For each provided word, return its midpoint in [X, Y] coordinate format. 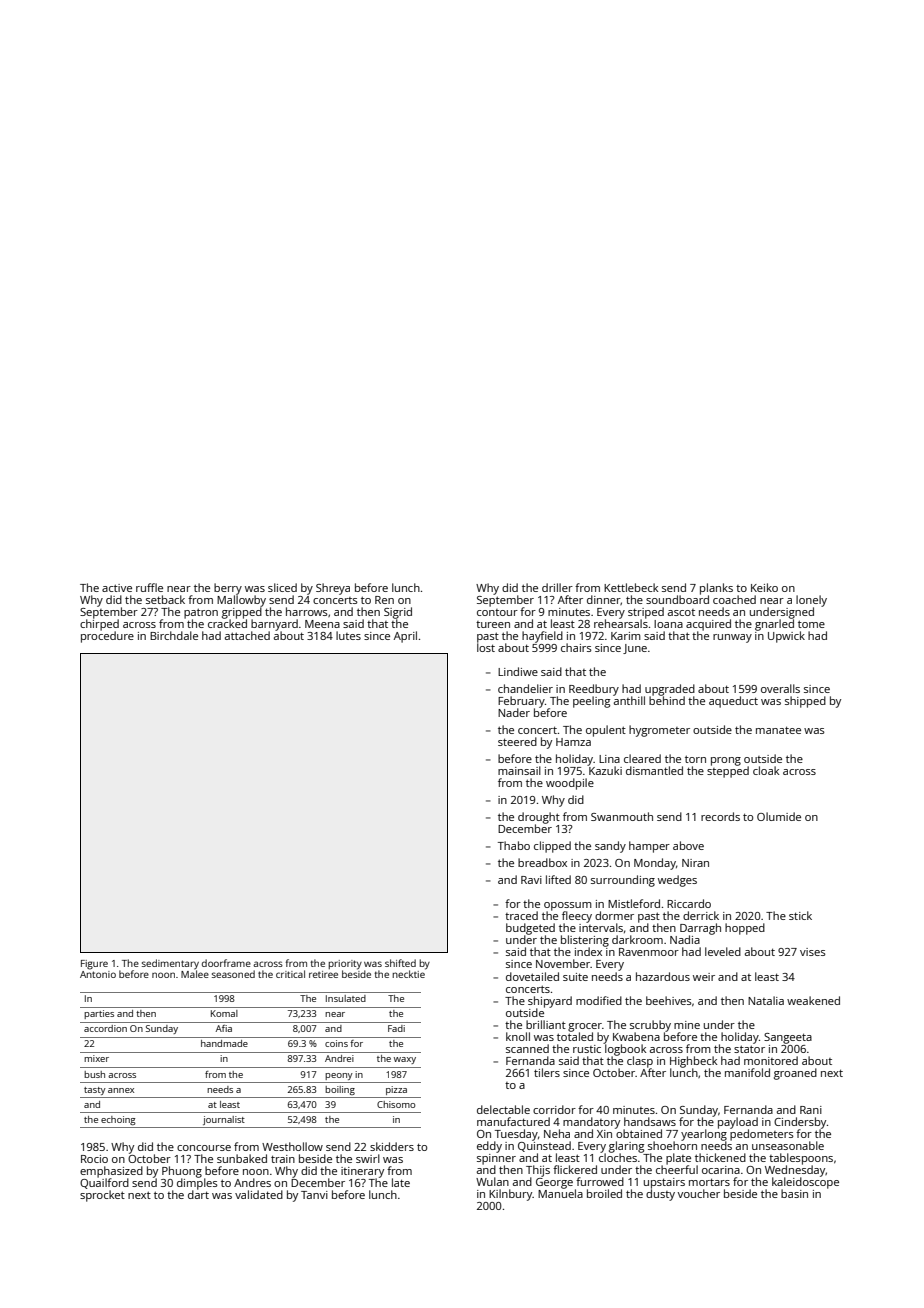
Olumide [779, 816]
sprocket [102, 1196]
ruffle [149, 587]
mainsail [519, 770]
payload [738, 1123]
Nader [514, 712]
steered [517, 741]
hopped [745, 929]
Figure [94, 965]
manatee [778, 730]
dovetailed [532, 976]
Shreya [333, 589]
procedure [107, 637]
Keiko [764, 587]
